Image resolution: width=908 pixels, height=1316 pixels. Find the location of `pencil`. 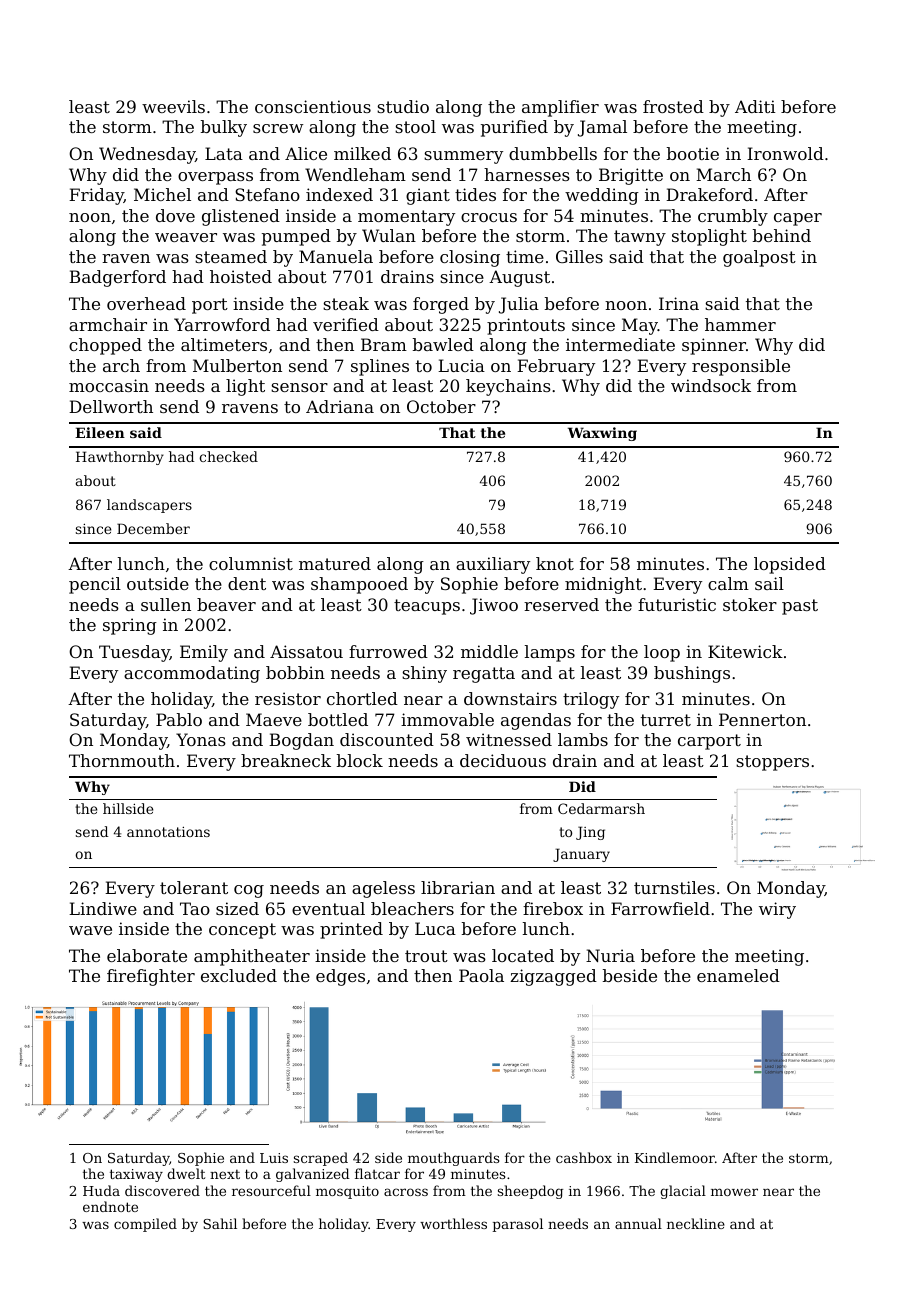

pencil is located at coordinates (95, 585).
